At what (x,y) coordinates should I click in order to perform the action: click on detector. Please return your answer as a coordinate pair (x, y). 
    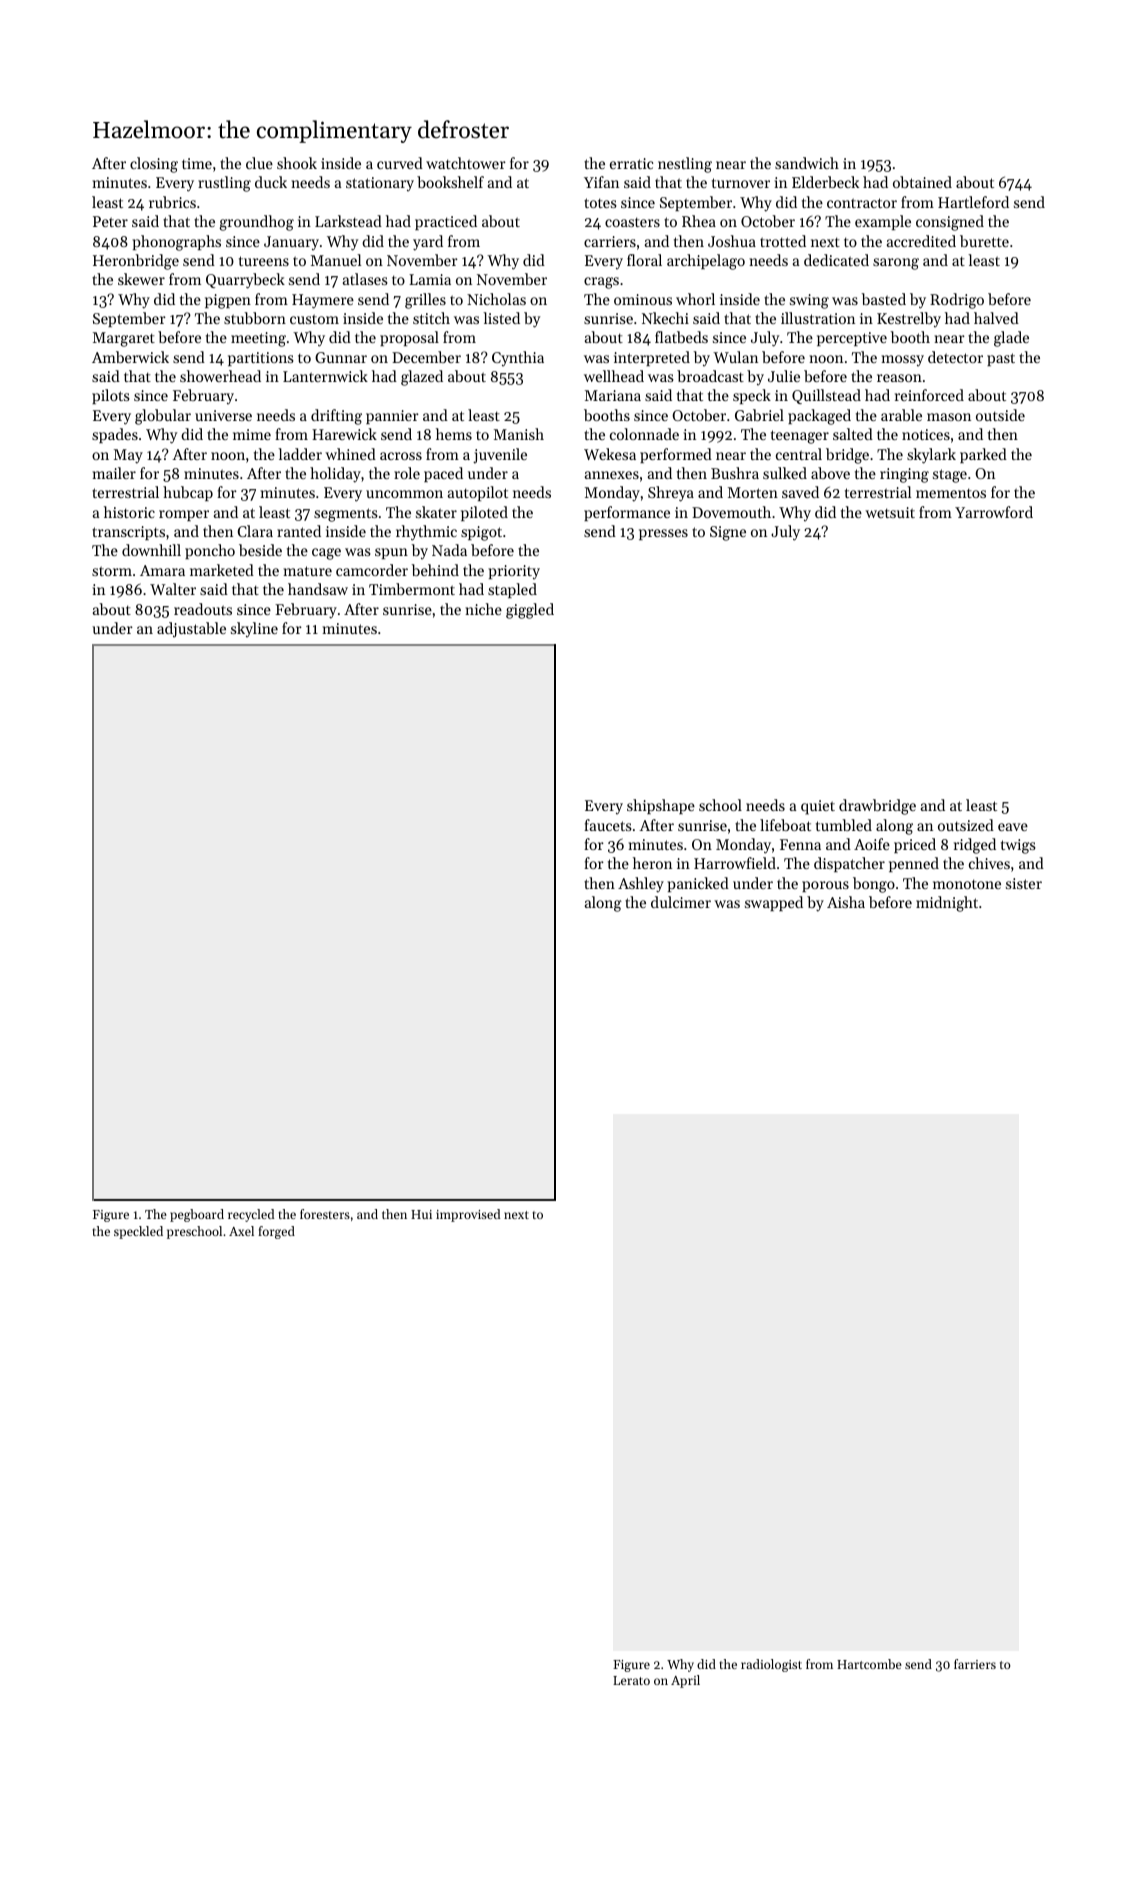
    Looking at the image, I should click on (955, 357).
